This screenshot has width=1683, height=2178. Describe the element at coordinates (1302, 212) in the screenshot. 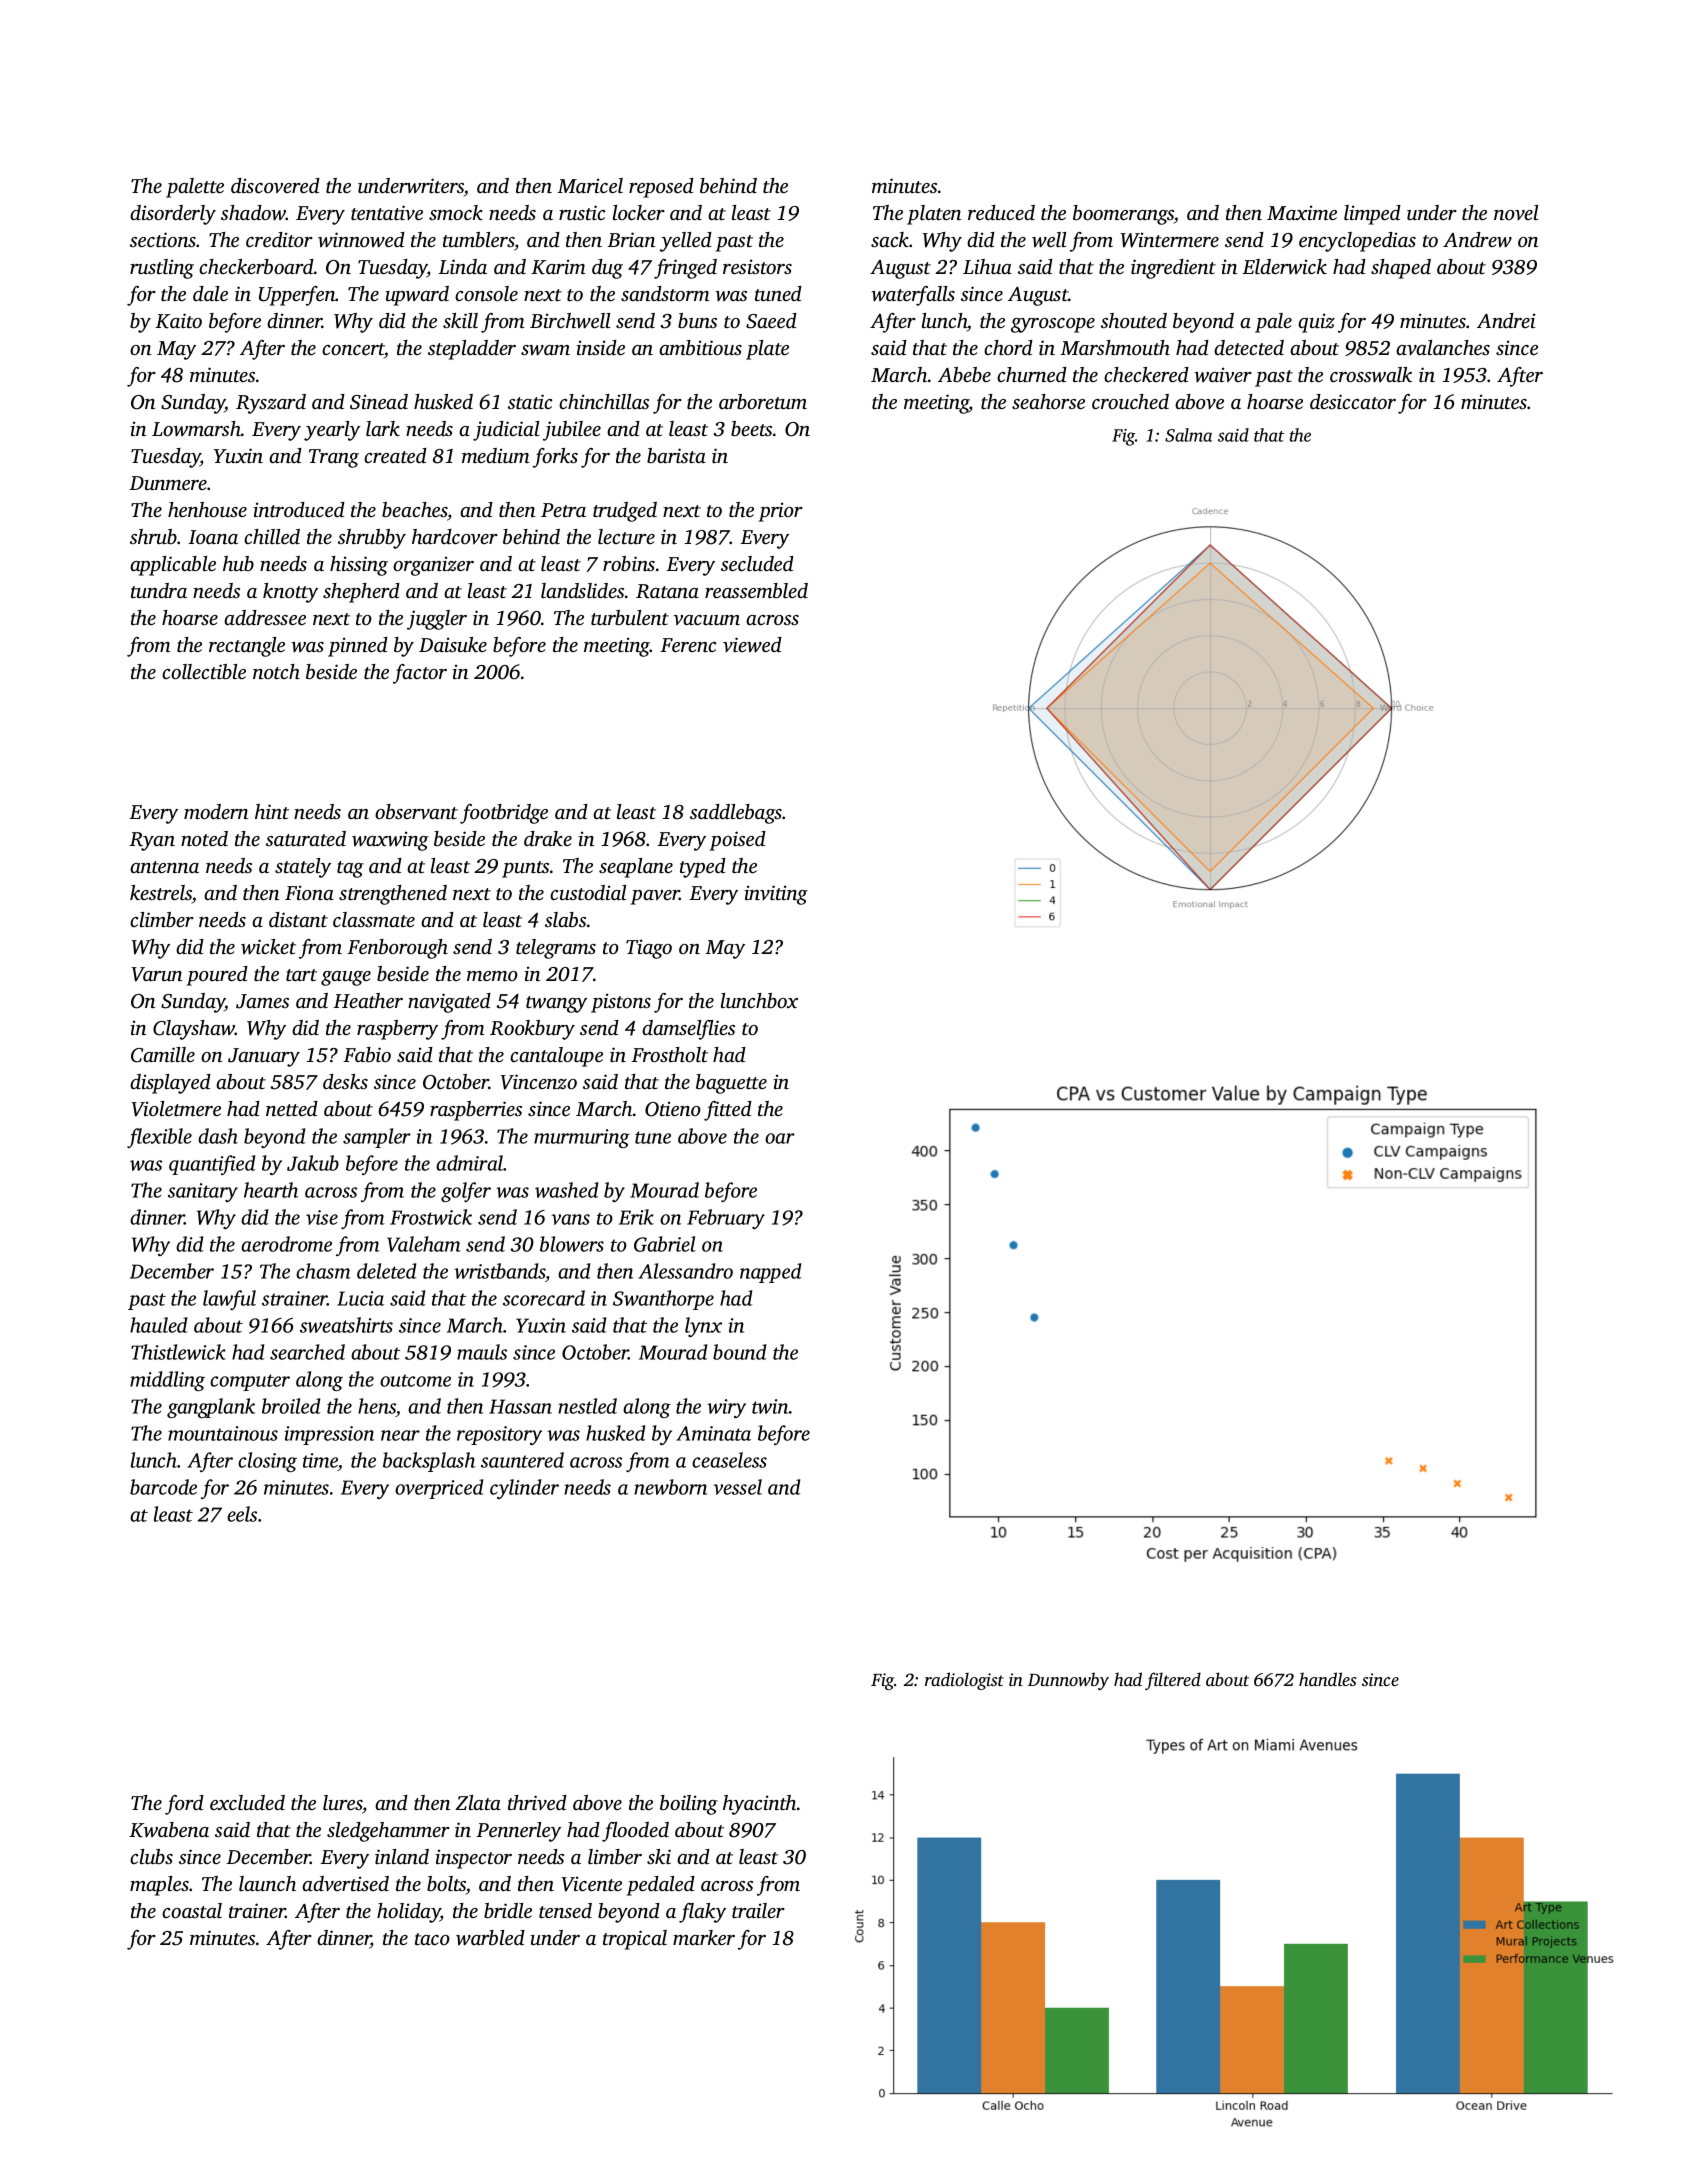

I see `Maxime` at that location.
